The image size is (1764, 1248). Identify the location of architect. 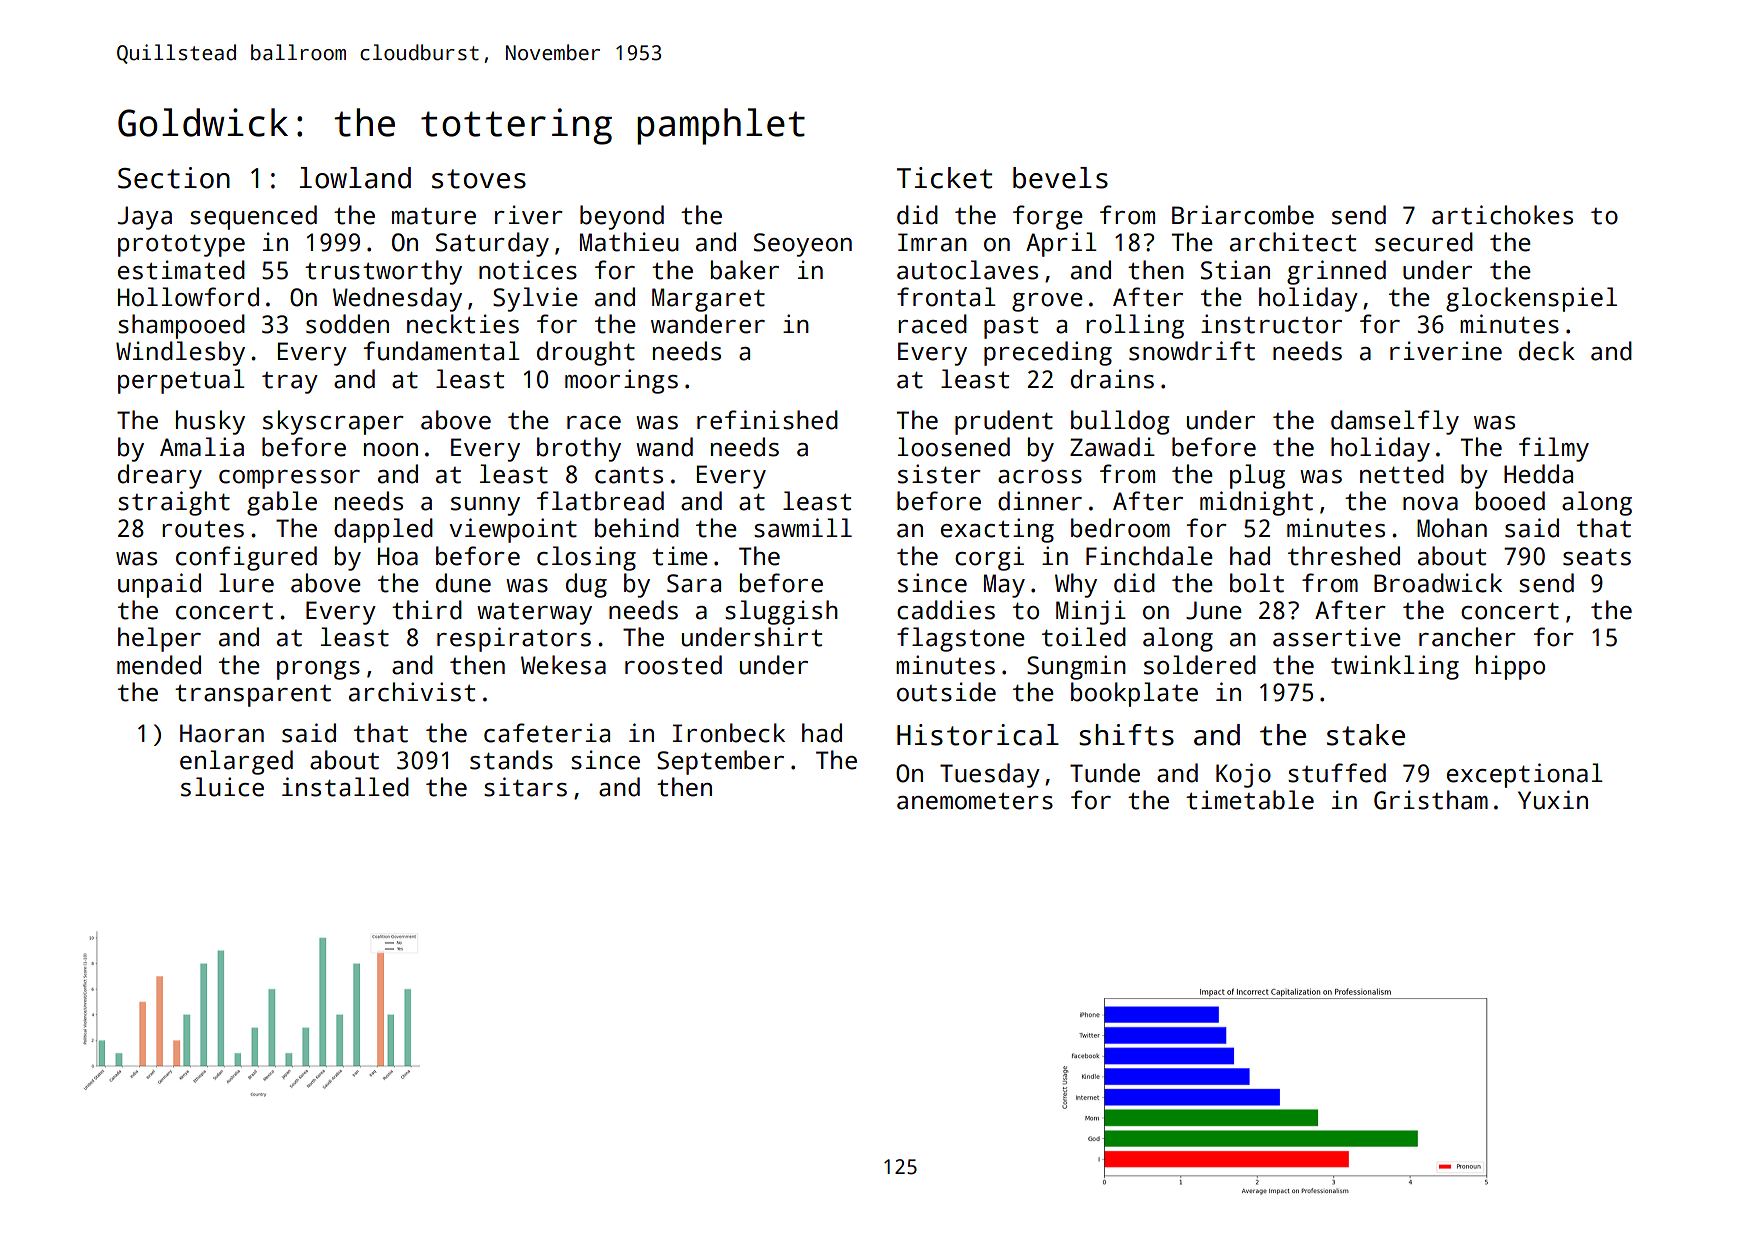
(1293, 242).
